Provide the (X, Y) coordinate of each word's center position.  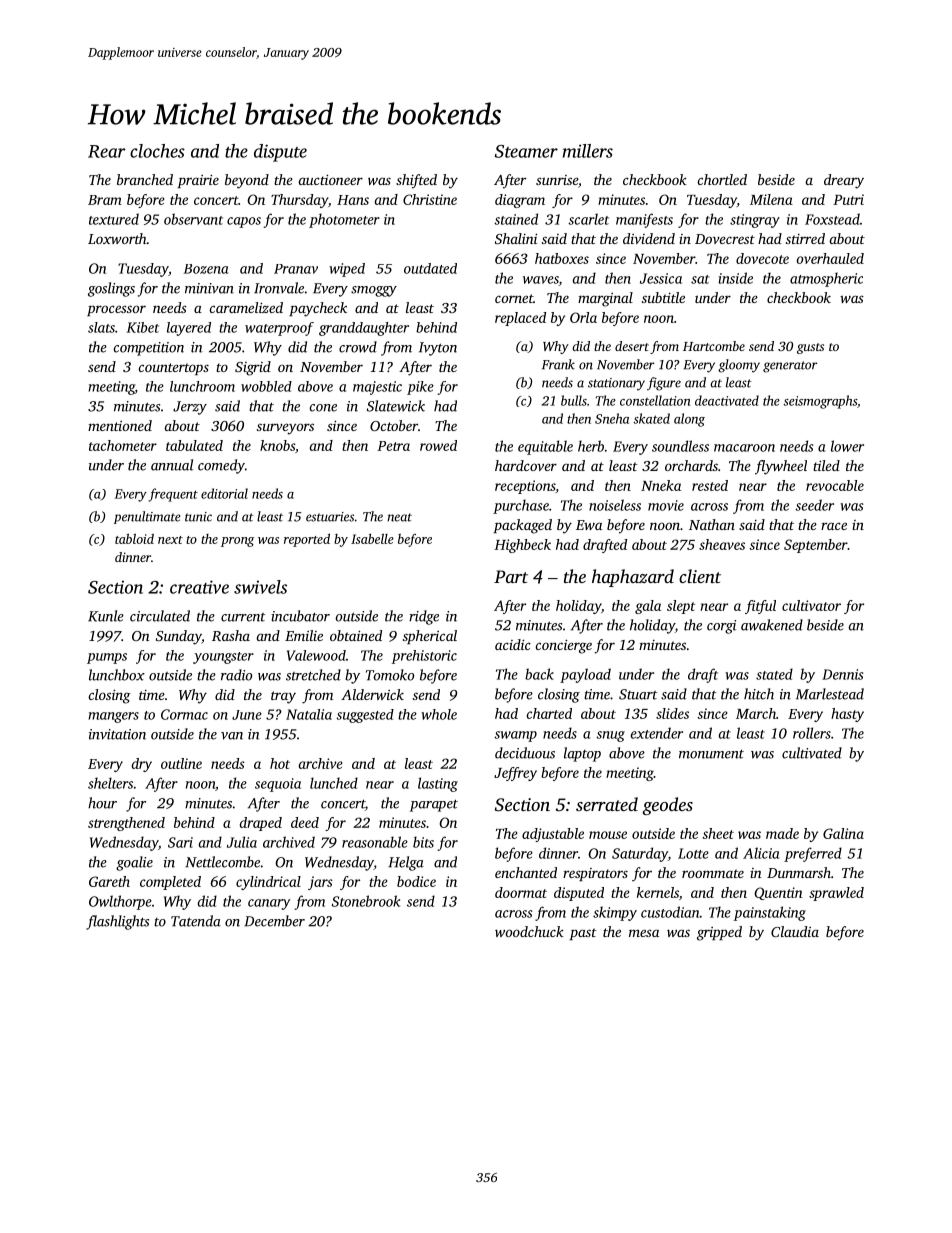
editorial (224, 493)
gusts (810, 348)
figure (664, 384)
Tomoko (390, 675)
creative (199, 587)
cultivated (812, 753)
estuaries (330, 517)
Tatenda (196, 921)
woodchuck (529, 931)
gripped (719, 933)
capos (244, 222)
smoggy (374, 291)
